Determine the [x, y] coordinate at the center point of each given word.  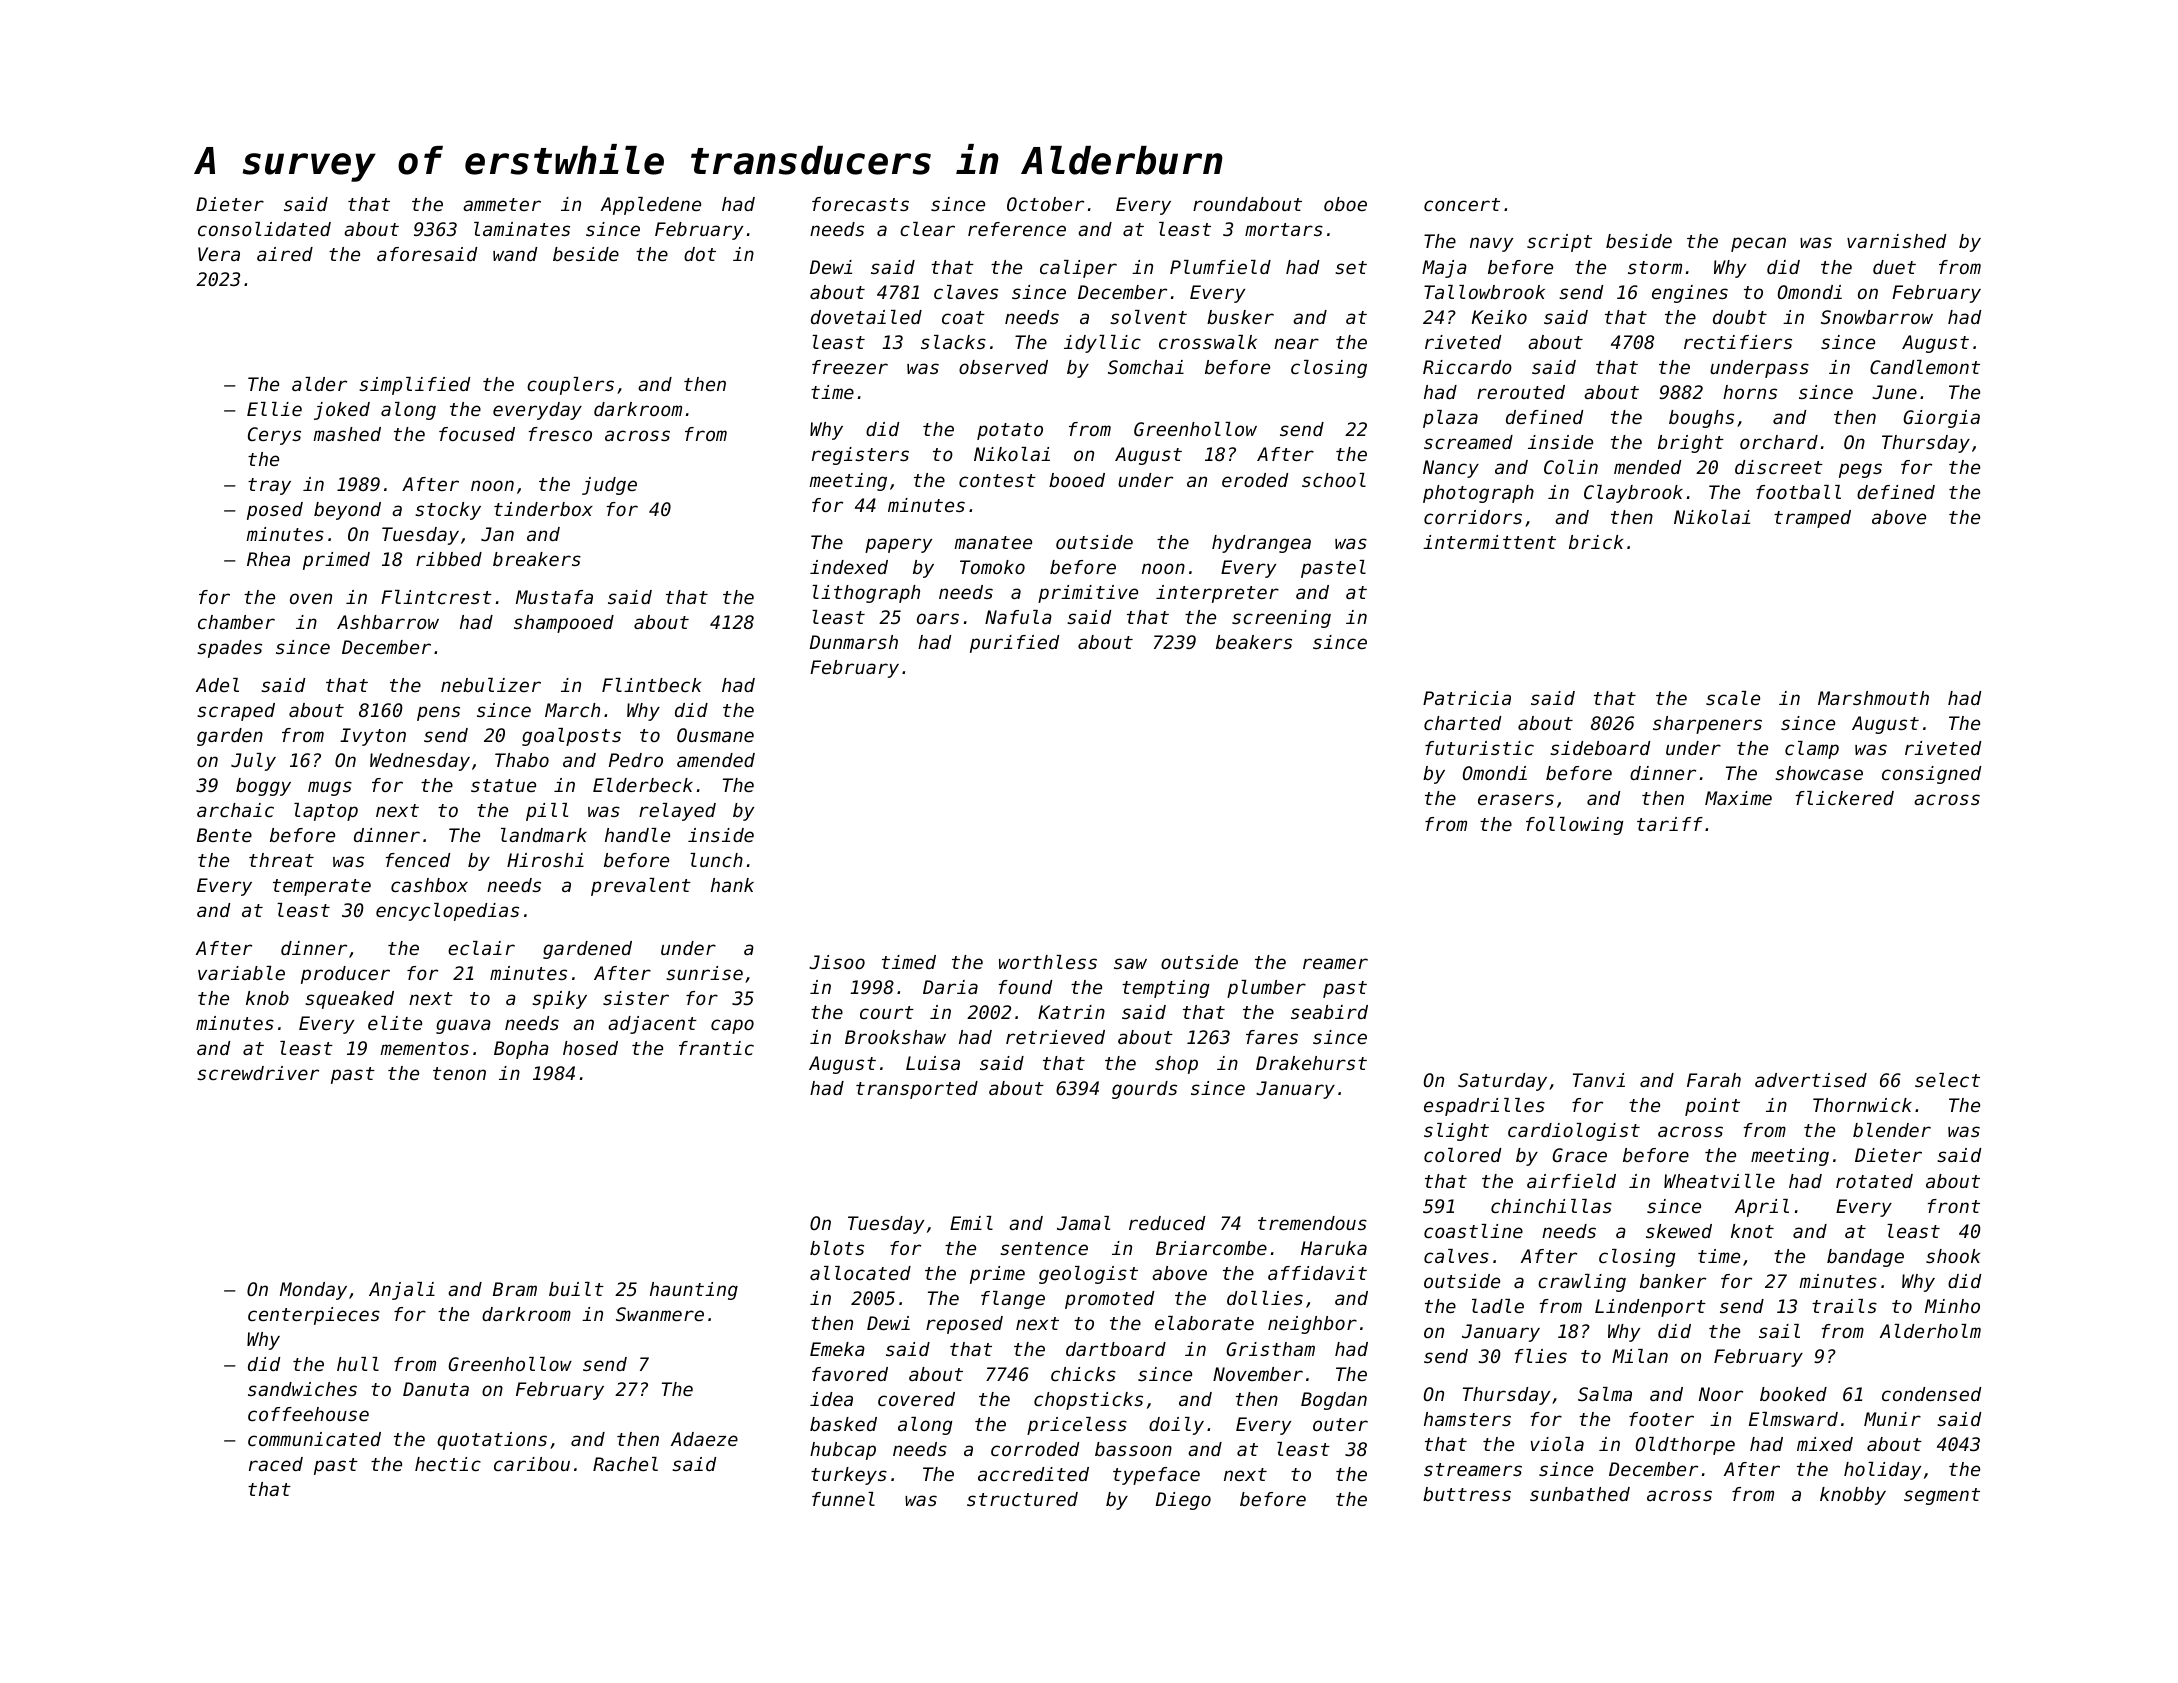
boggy [263, 787]
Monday [313, 1291]
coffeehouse [308, 1414]
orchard [1779, 442]
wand [515, 254]
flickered [1845, 798]
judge [609, 486]
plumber [1266, 989]
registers [860, 456]
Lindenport [1650, 1308]
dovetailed [866, 317]
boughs [1701, 419]
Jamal [1083, 1223]
